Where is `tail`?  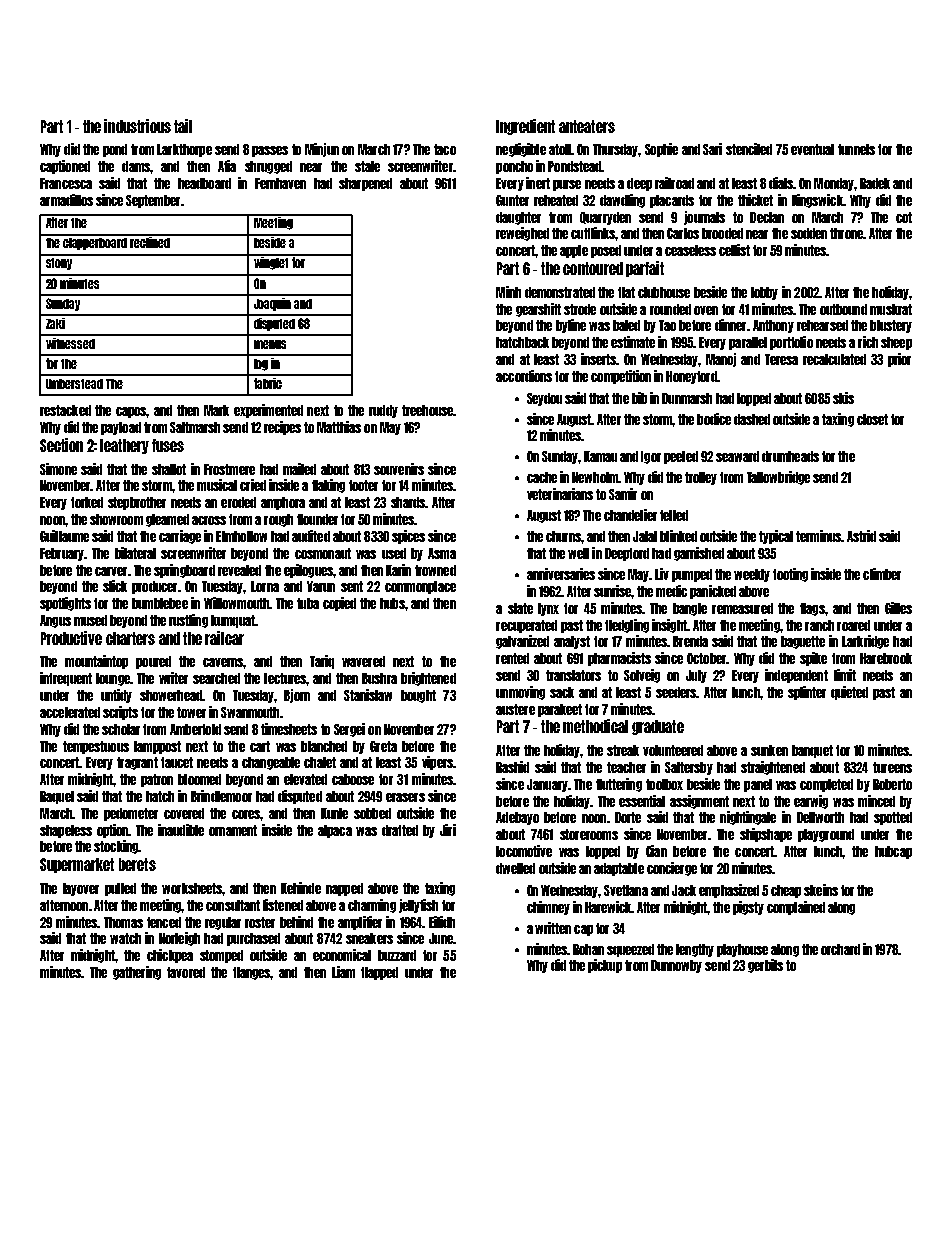
tail is located at coordinates (183, 126).
